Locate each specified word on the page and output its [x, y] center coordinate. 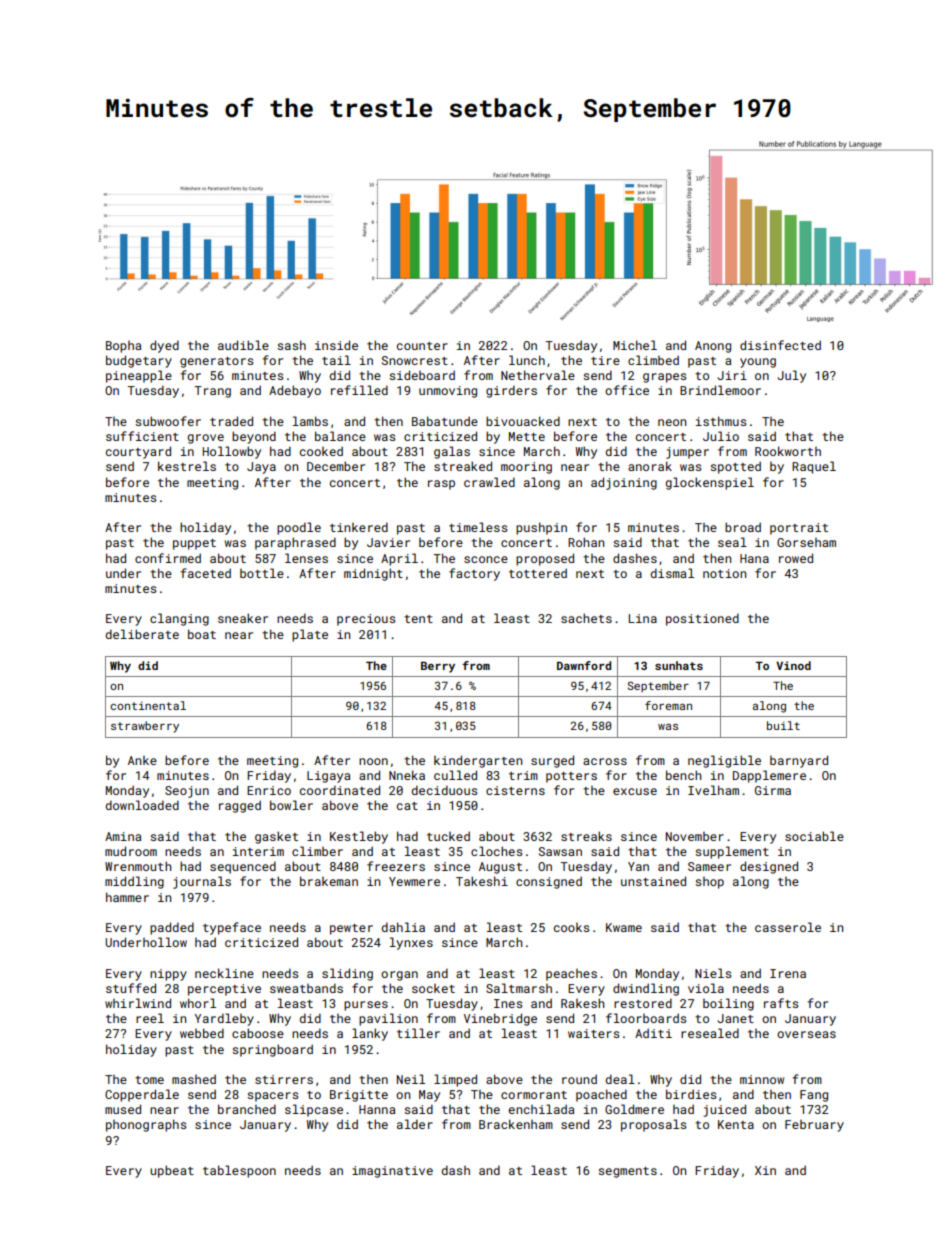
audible [243, 345]
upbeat [172, 1171]
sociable [814, 836]
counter [422, 346]
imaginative [392, 1172]
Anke [142, 760]
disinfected [780, 345]
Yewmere [414, 881]
